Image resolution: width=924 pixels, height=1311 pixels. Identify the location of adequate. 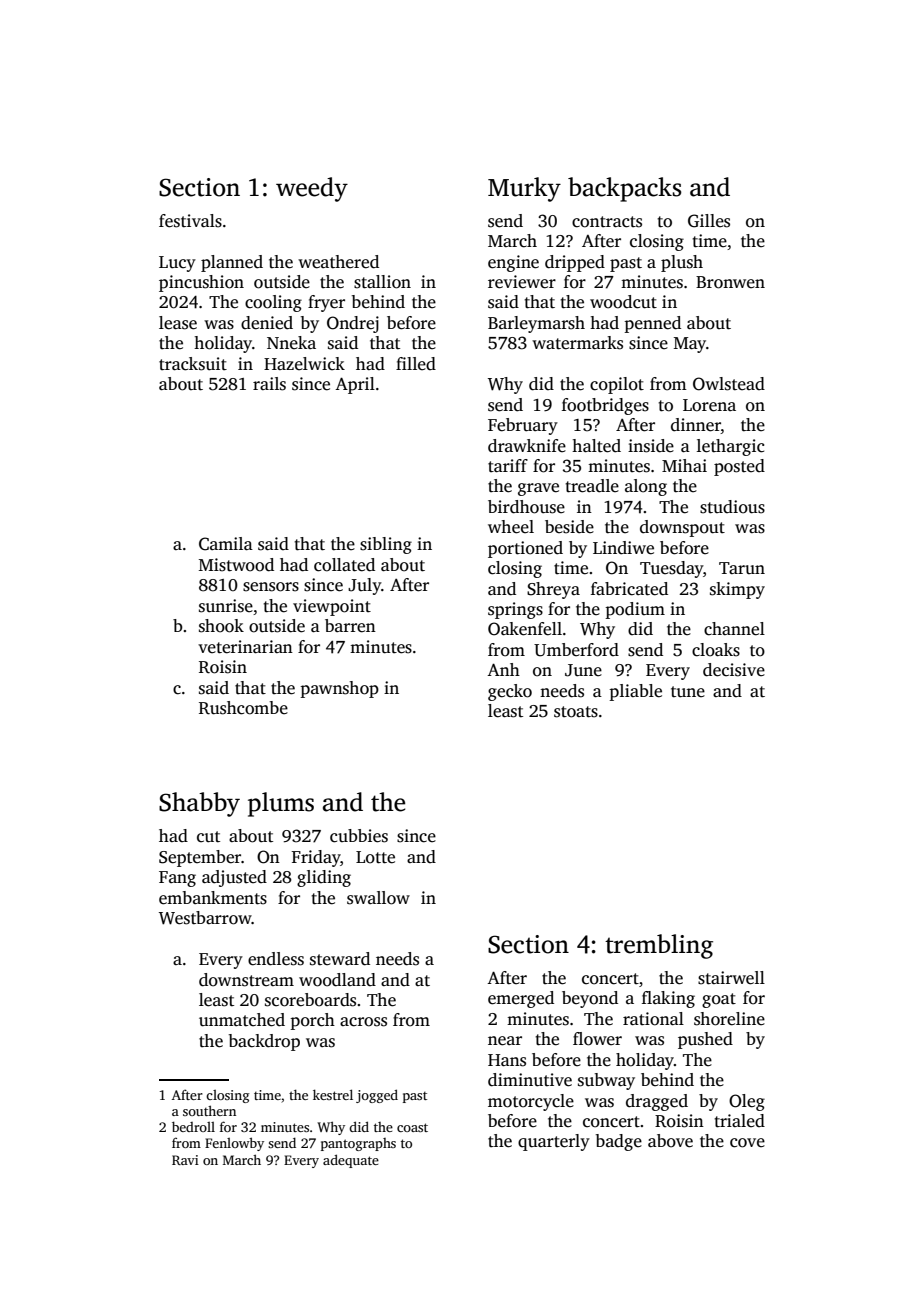
(351, 1161).
